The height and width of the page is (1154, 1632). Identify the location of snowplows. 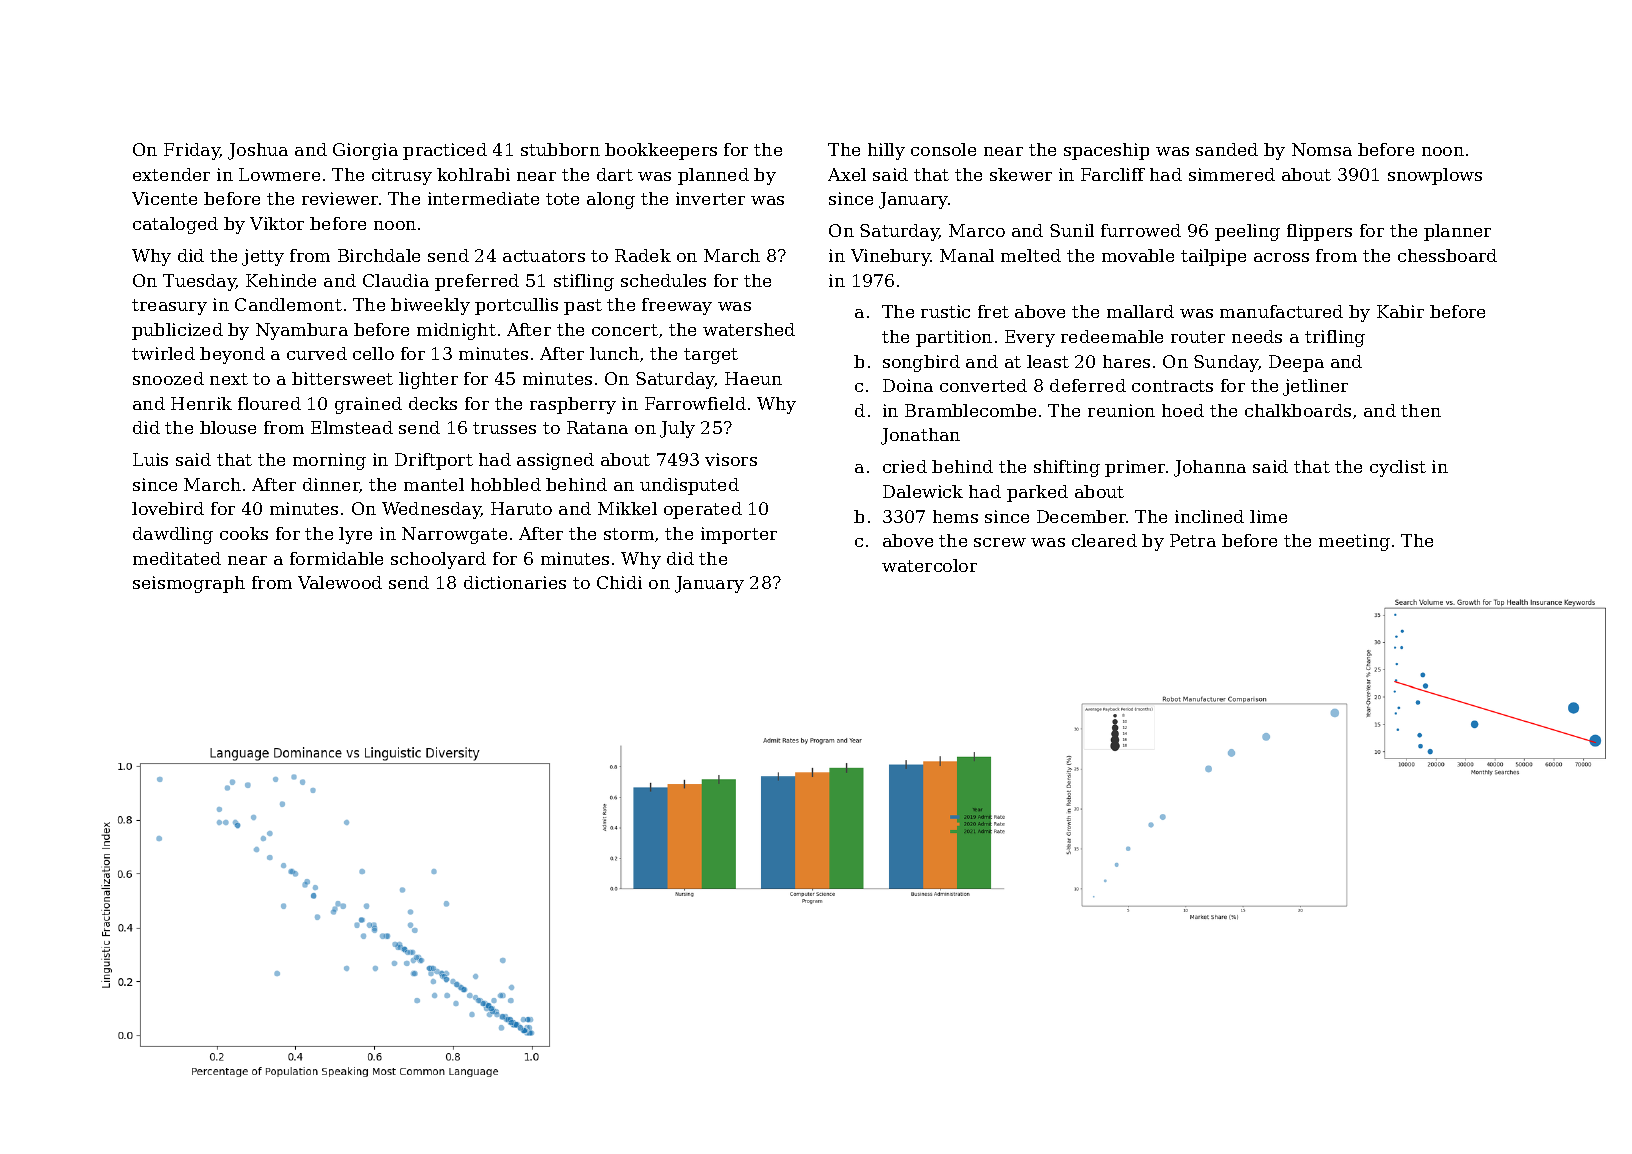
(1435, 176).
